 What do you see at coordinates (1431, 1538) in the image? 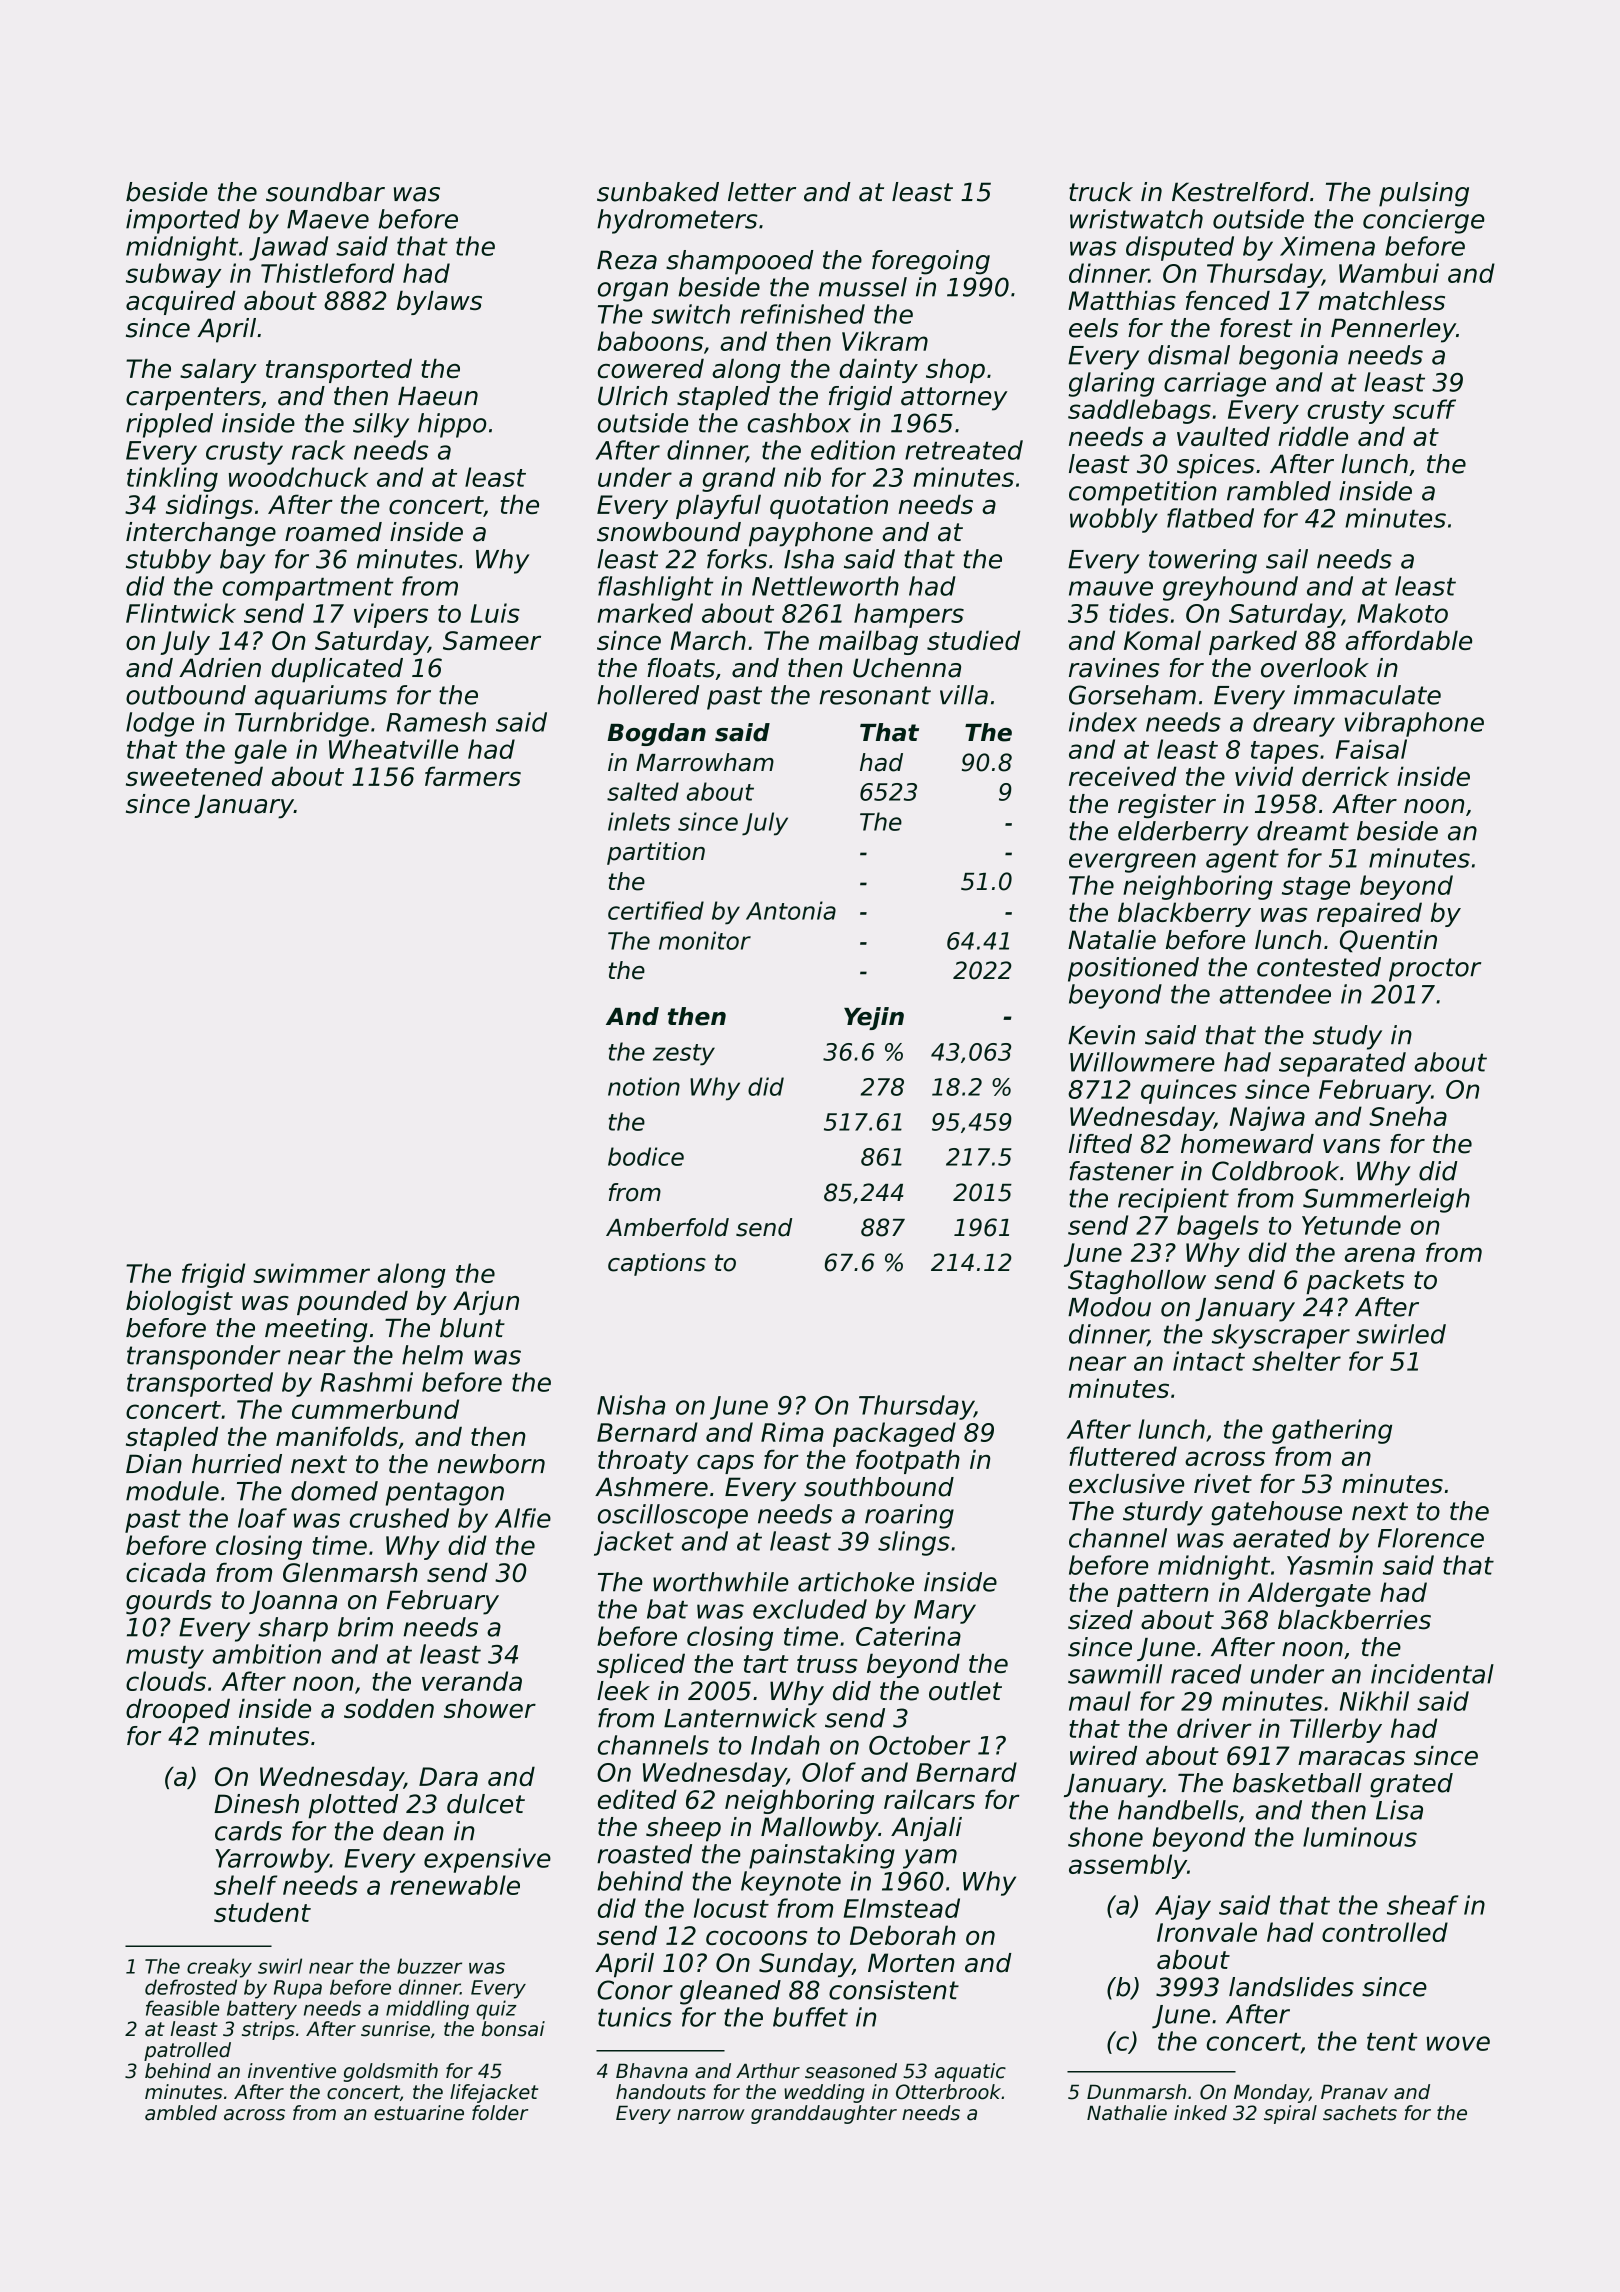
I see `Florence` at bounding box center [1431, 1538].
